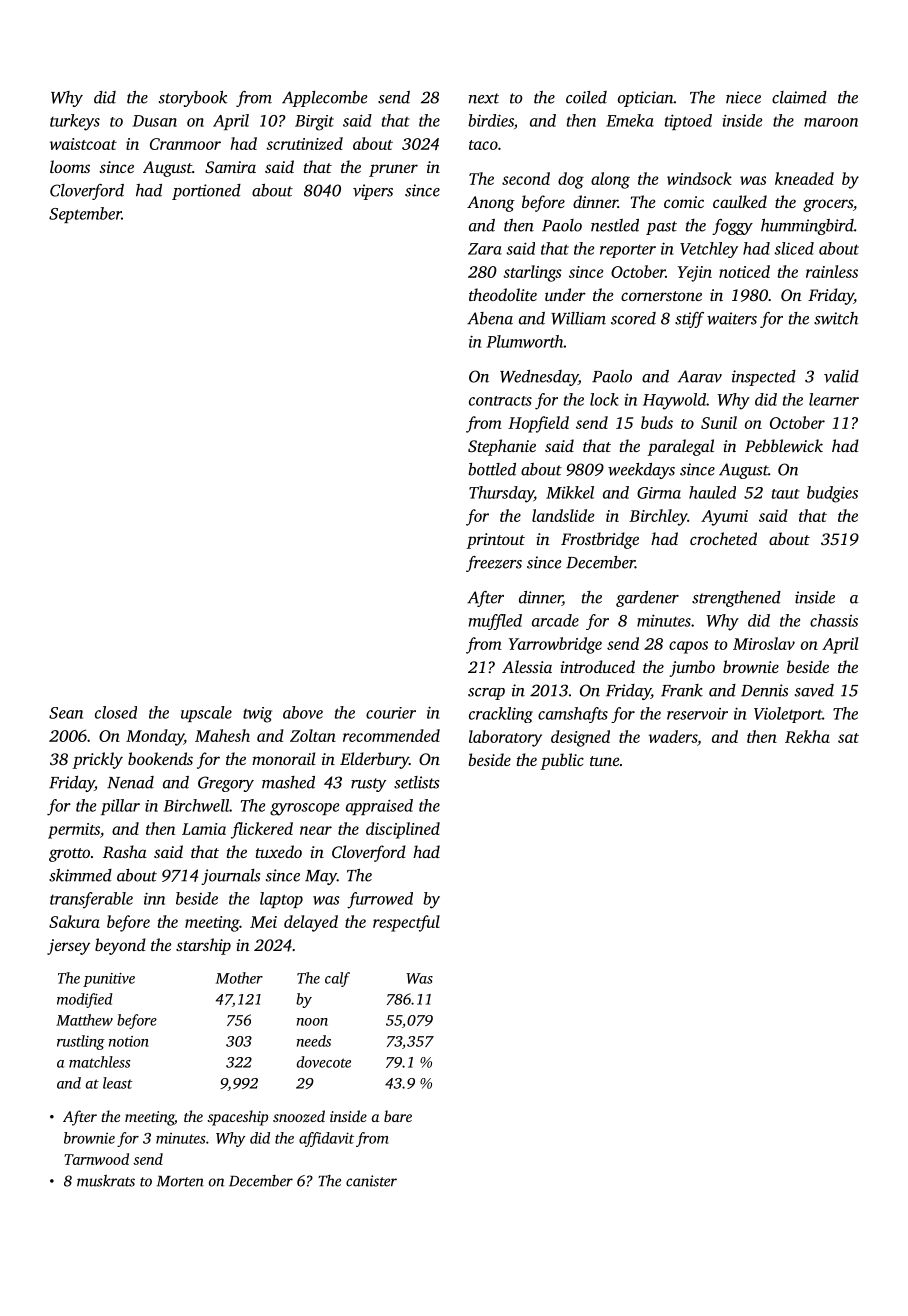 The width and height of the page is (908, 1316). I want to click on storybook, so click(193, 99).
